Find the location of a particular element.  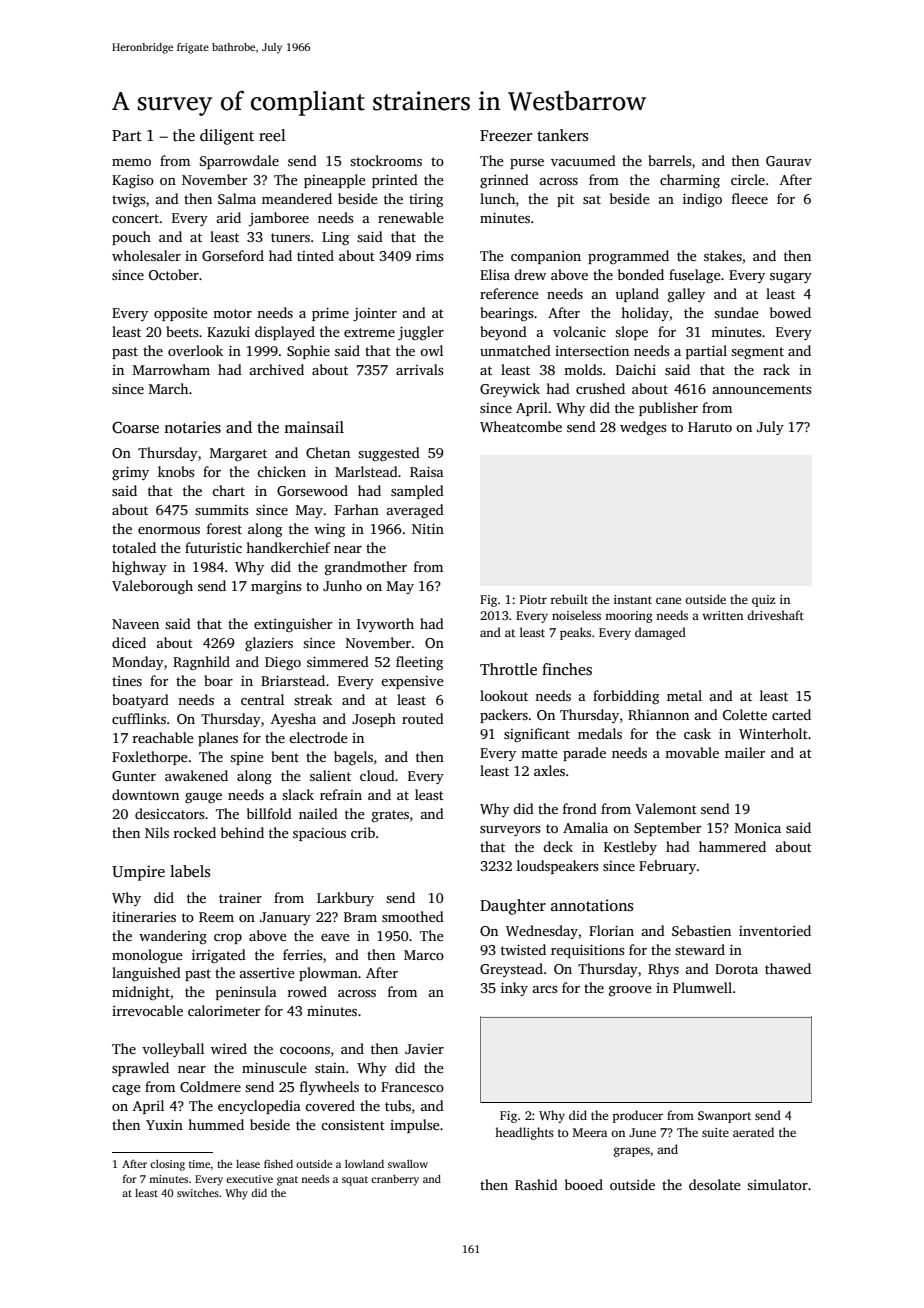

Daughter is located at coordinates (513, 907).
